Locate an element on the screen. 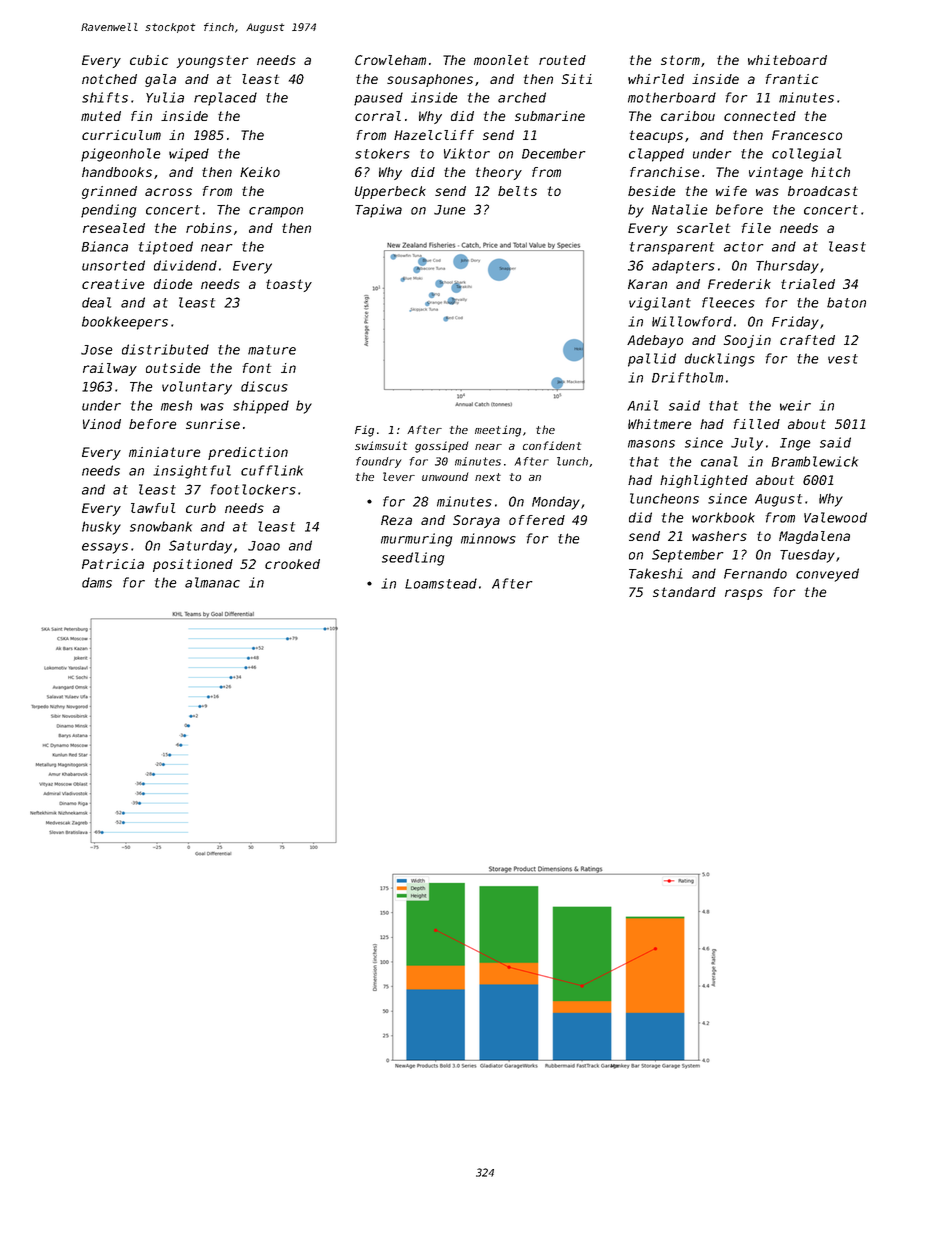 The image size is (952, 1233). mature is located at coordinates (272, 350).
